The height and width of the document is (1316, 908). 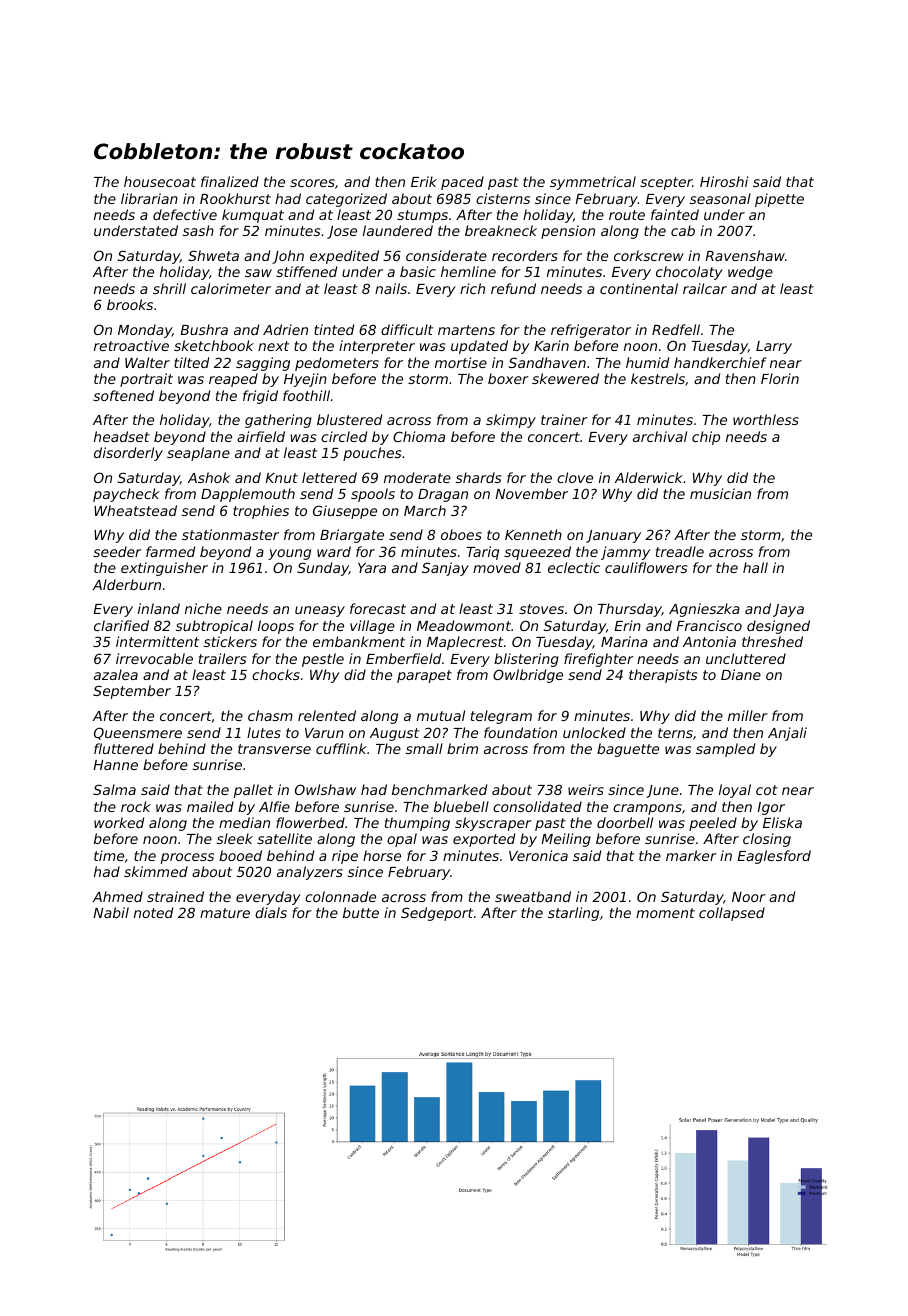 I want to click on cauliflowers, so click(x=646, y=567).
